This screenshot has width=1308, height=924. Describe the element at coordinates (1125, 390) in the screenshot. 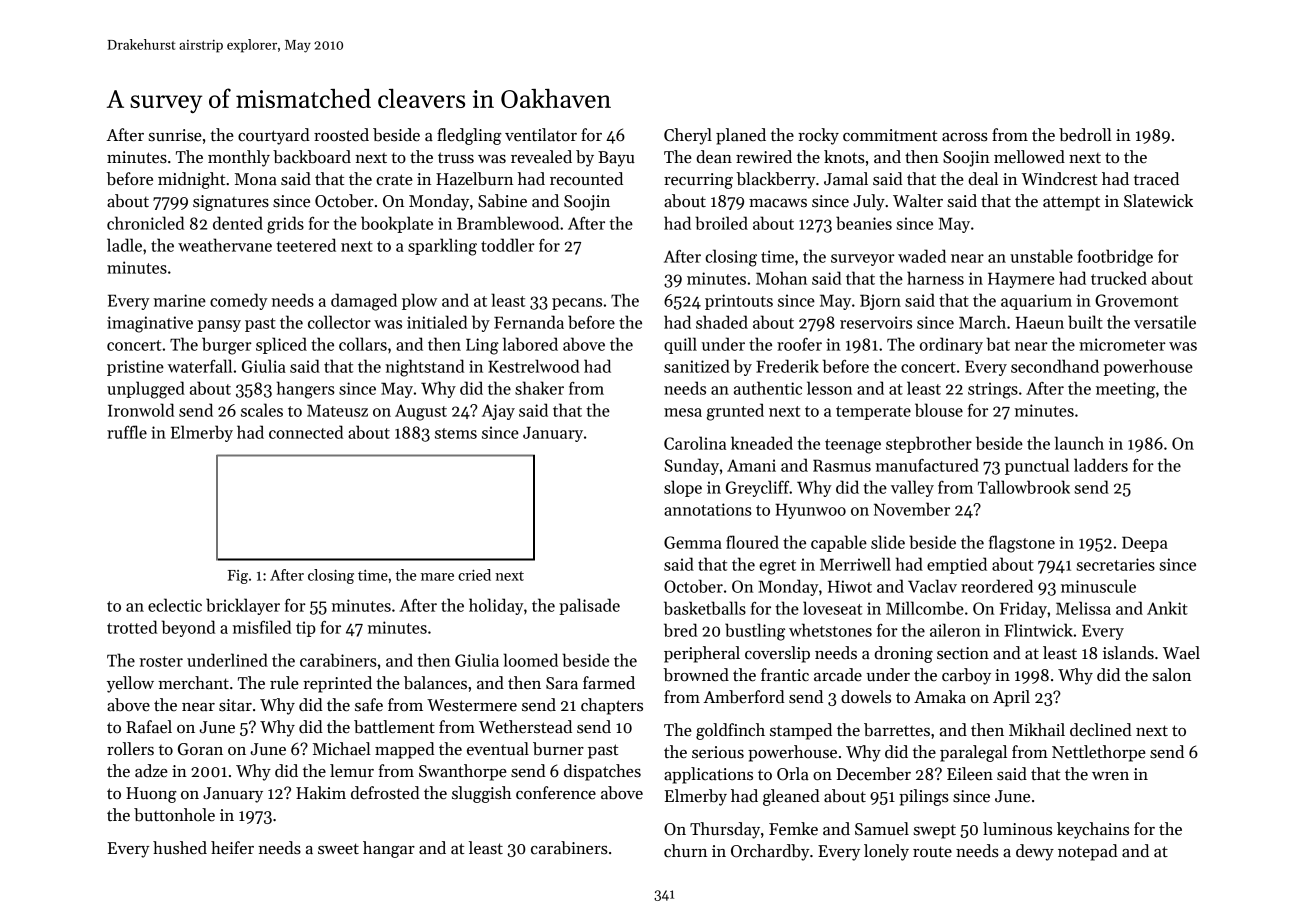

I see `meeting` at that location.
